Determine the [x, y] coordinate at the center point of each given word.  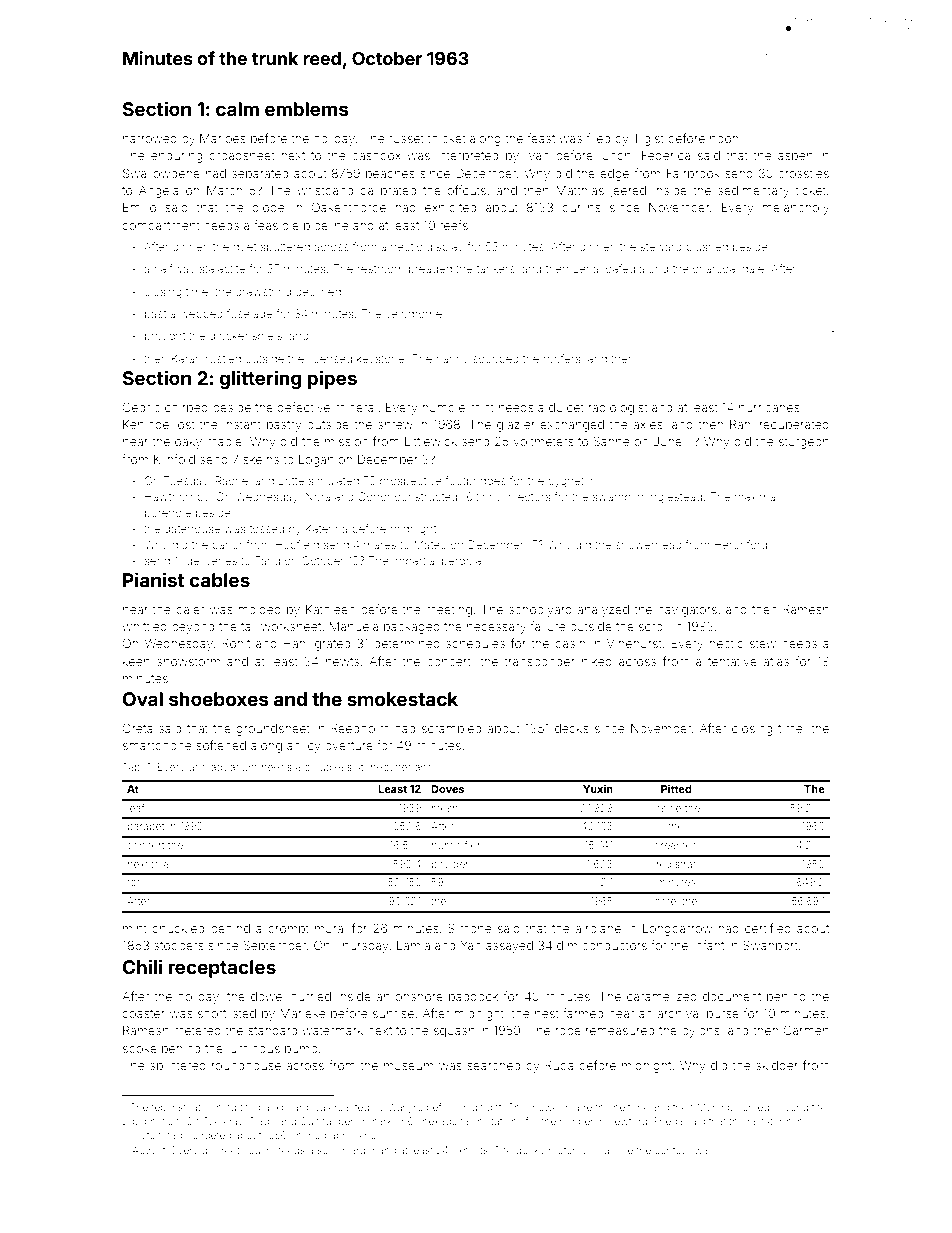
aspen [795, 158]
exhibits [470, 1150]
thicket [447, 138]
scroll [653, 626]
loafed [619, 268]
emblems [307, 109]
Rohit [236, 643]
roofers [562, 358]
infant [708, 945]
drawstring [263, 293]
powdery [453, 865]
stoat [190, 1107]
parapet [146, 827]
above [618, 1150]
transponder [539, 663]
